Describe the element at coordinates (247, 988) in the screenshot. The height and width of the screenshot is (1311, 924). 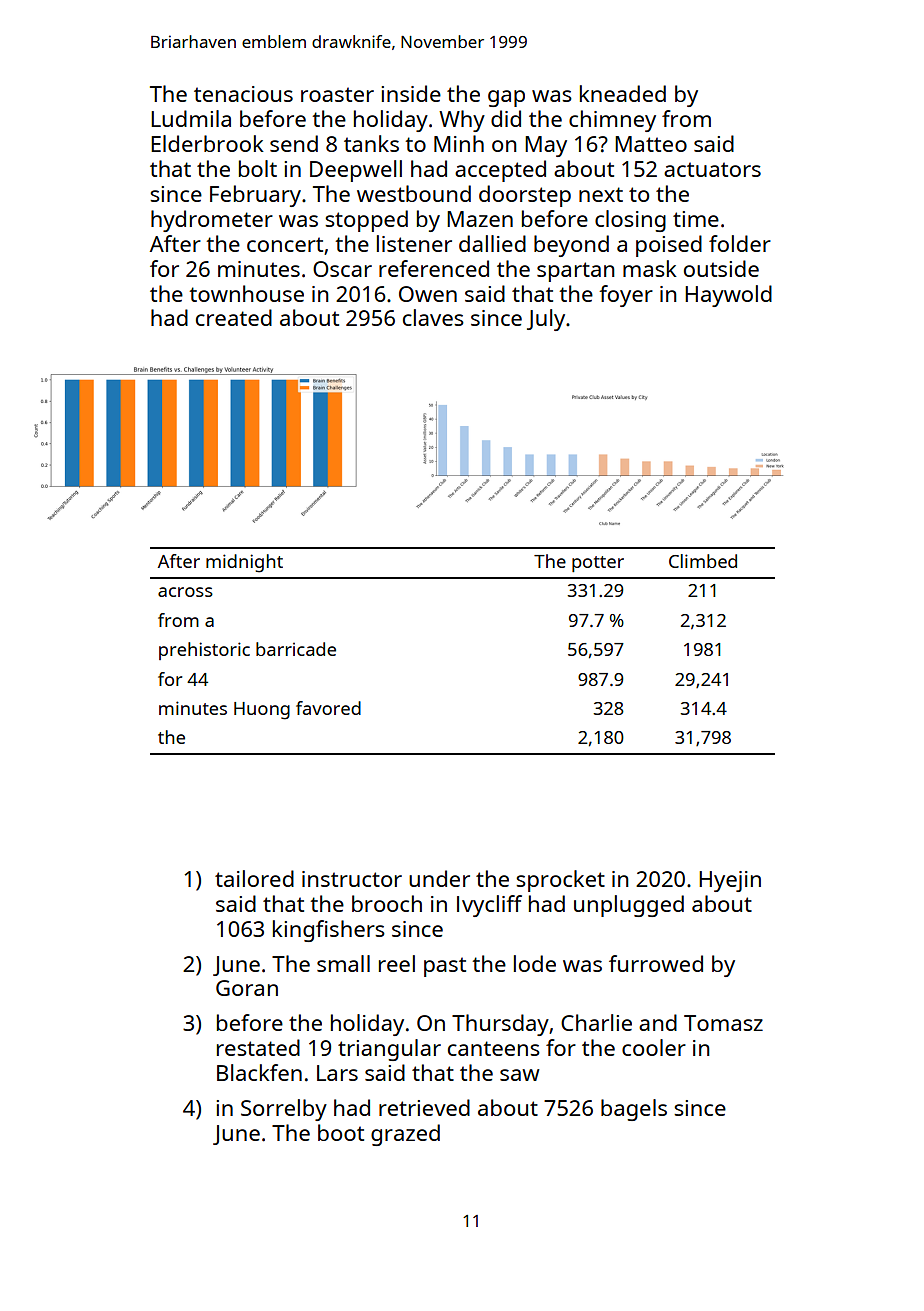
I see `Goran` at that location.
